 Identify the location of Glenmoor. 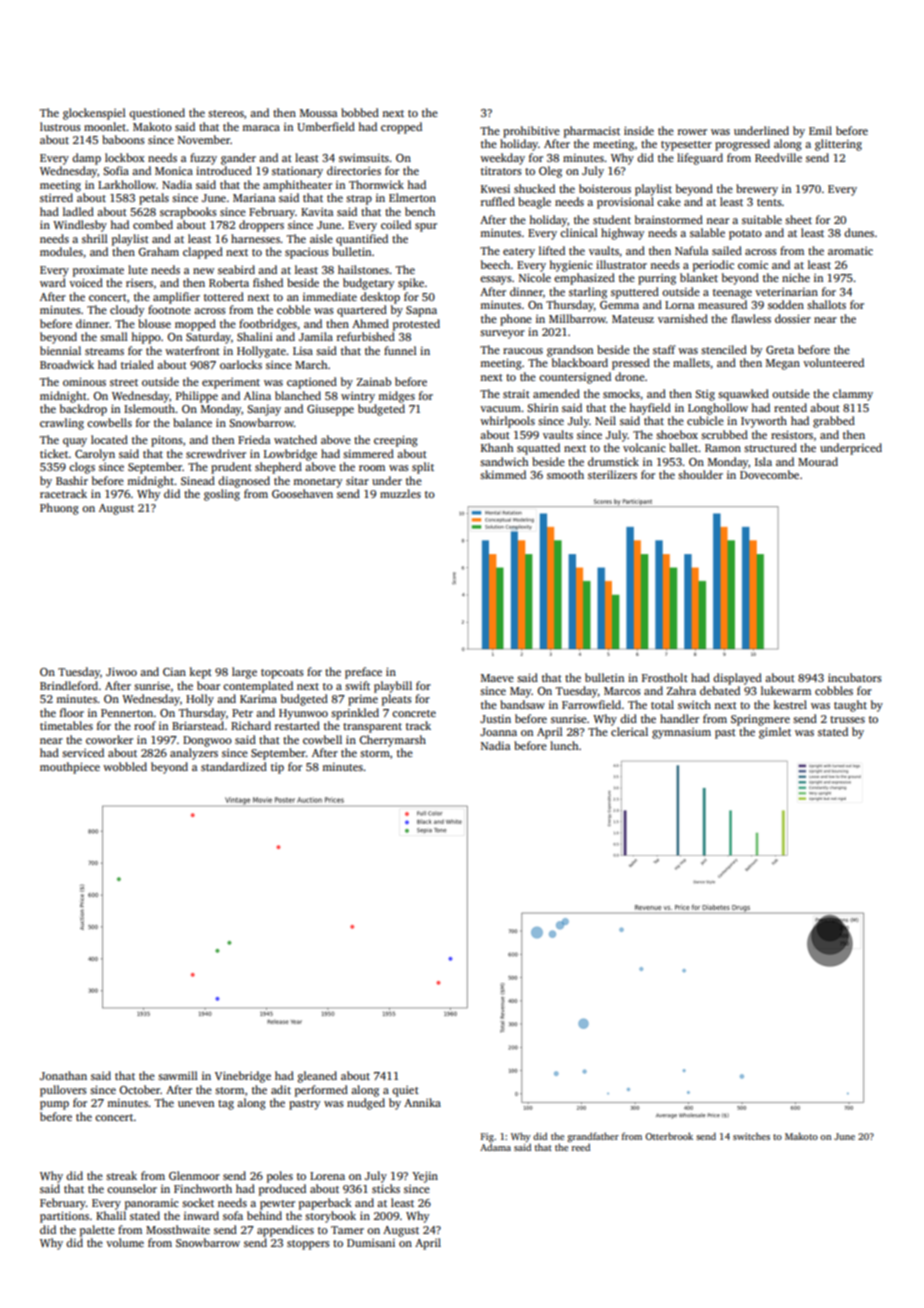
(194, 1175).
